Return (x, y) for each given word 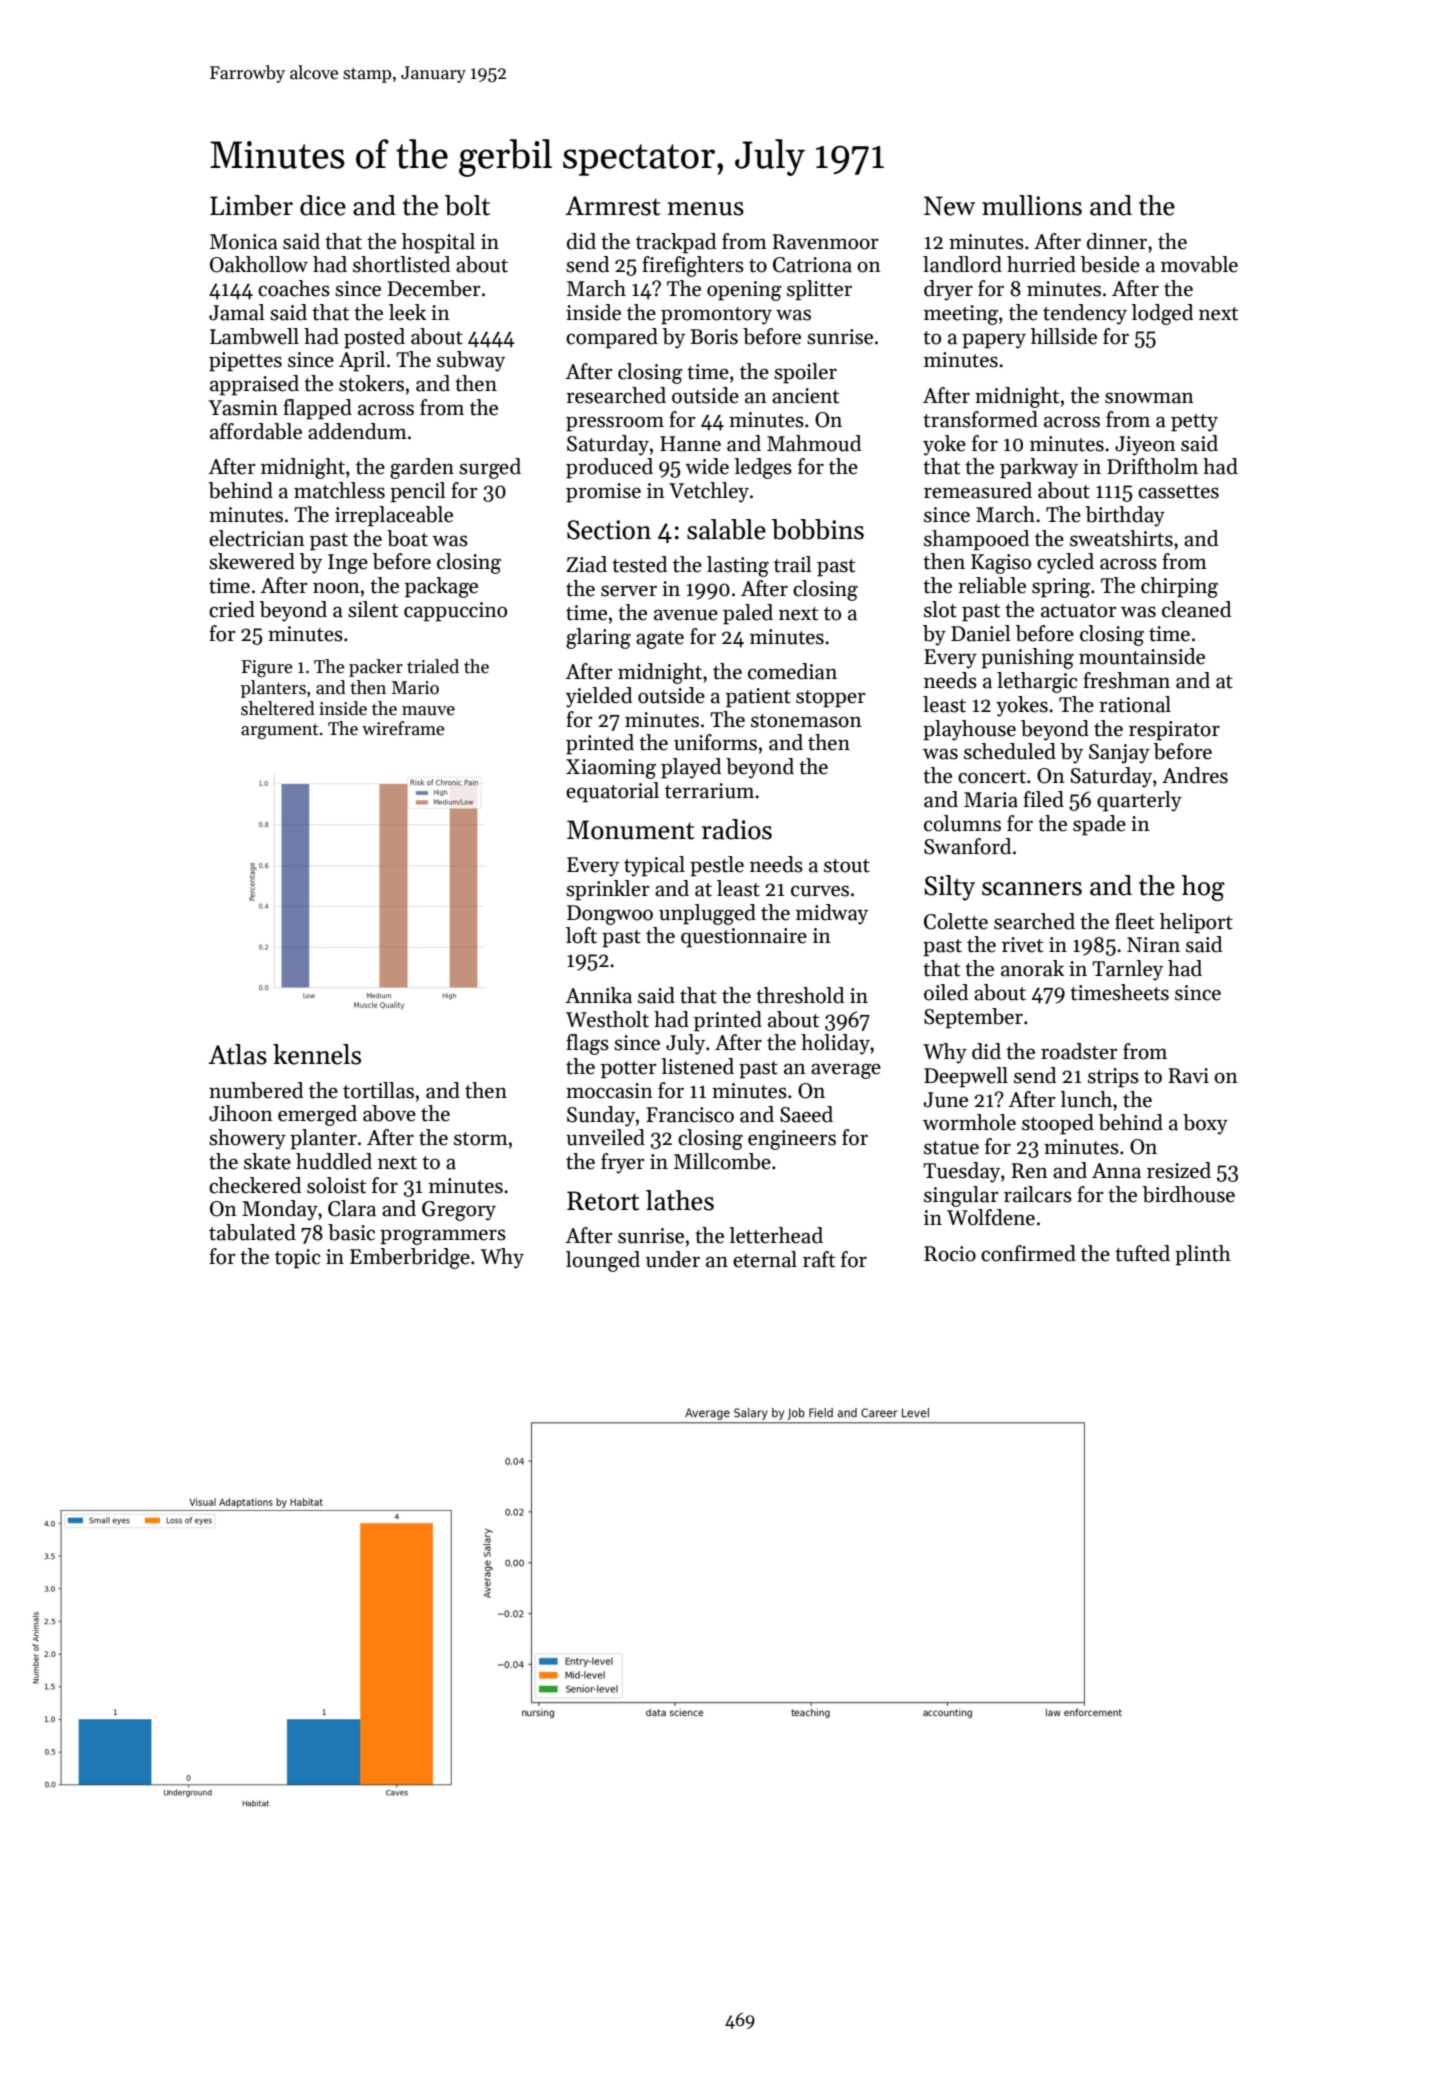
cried (232, 609)
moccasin (609, 1091)
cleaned (1196, 609)
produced (609, 468)
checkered (255, 1185)
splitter (819, 290)
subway (471, 361)
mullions (1032, 205)
